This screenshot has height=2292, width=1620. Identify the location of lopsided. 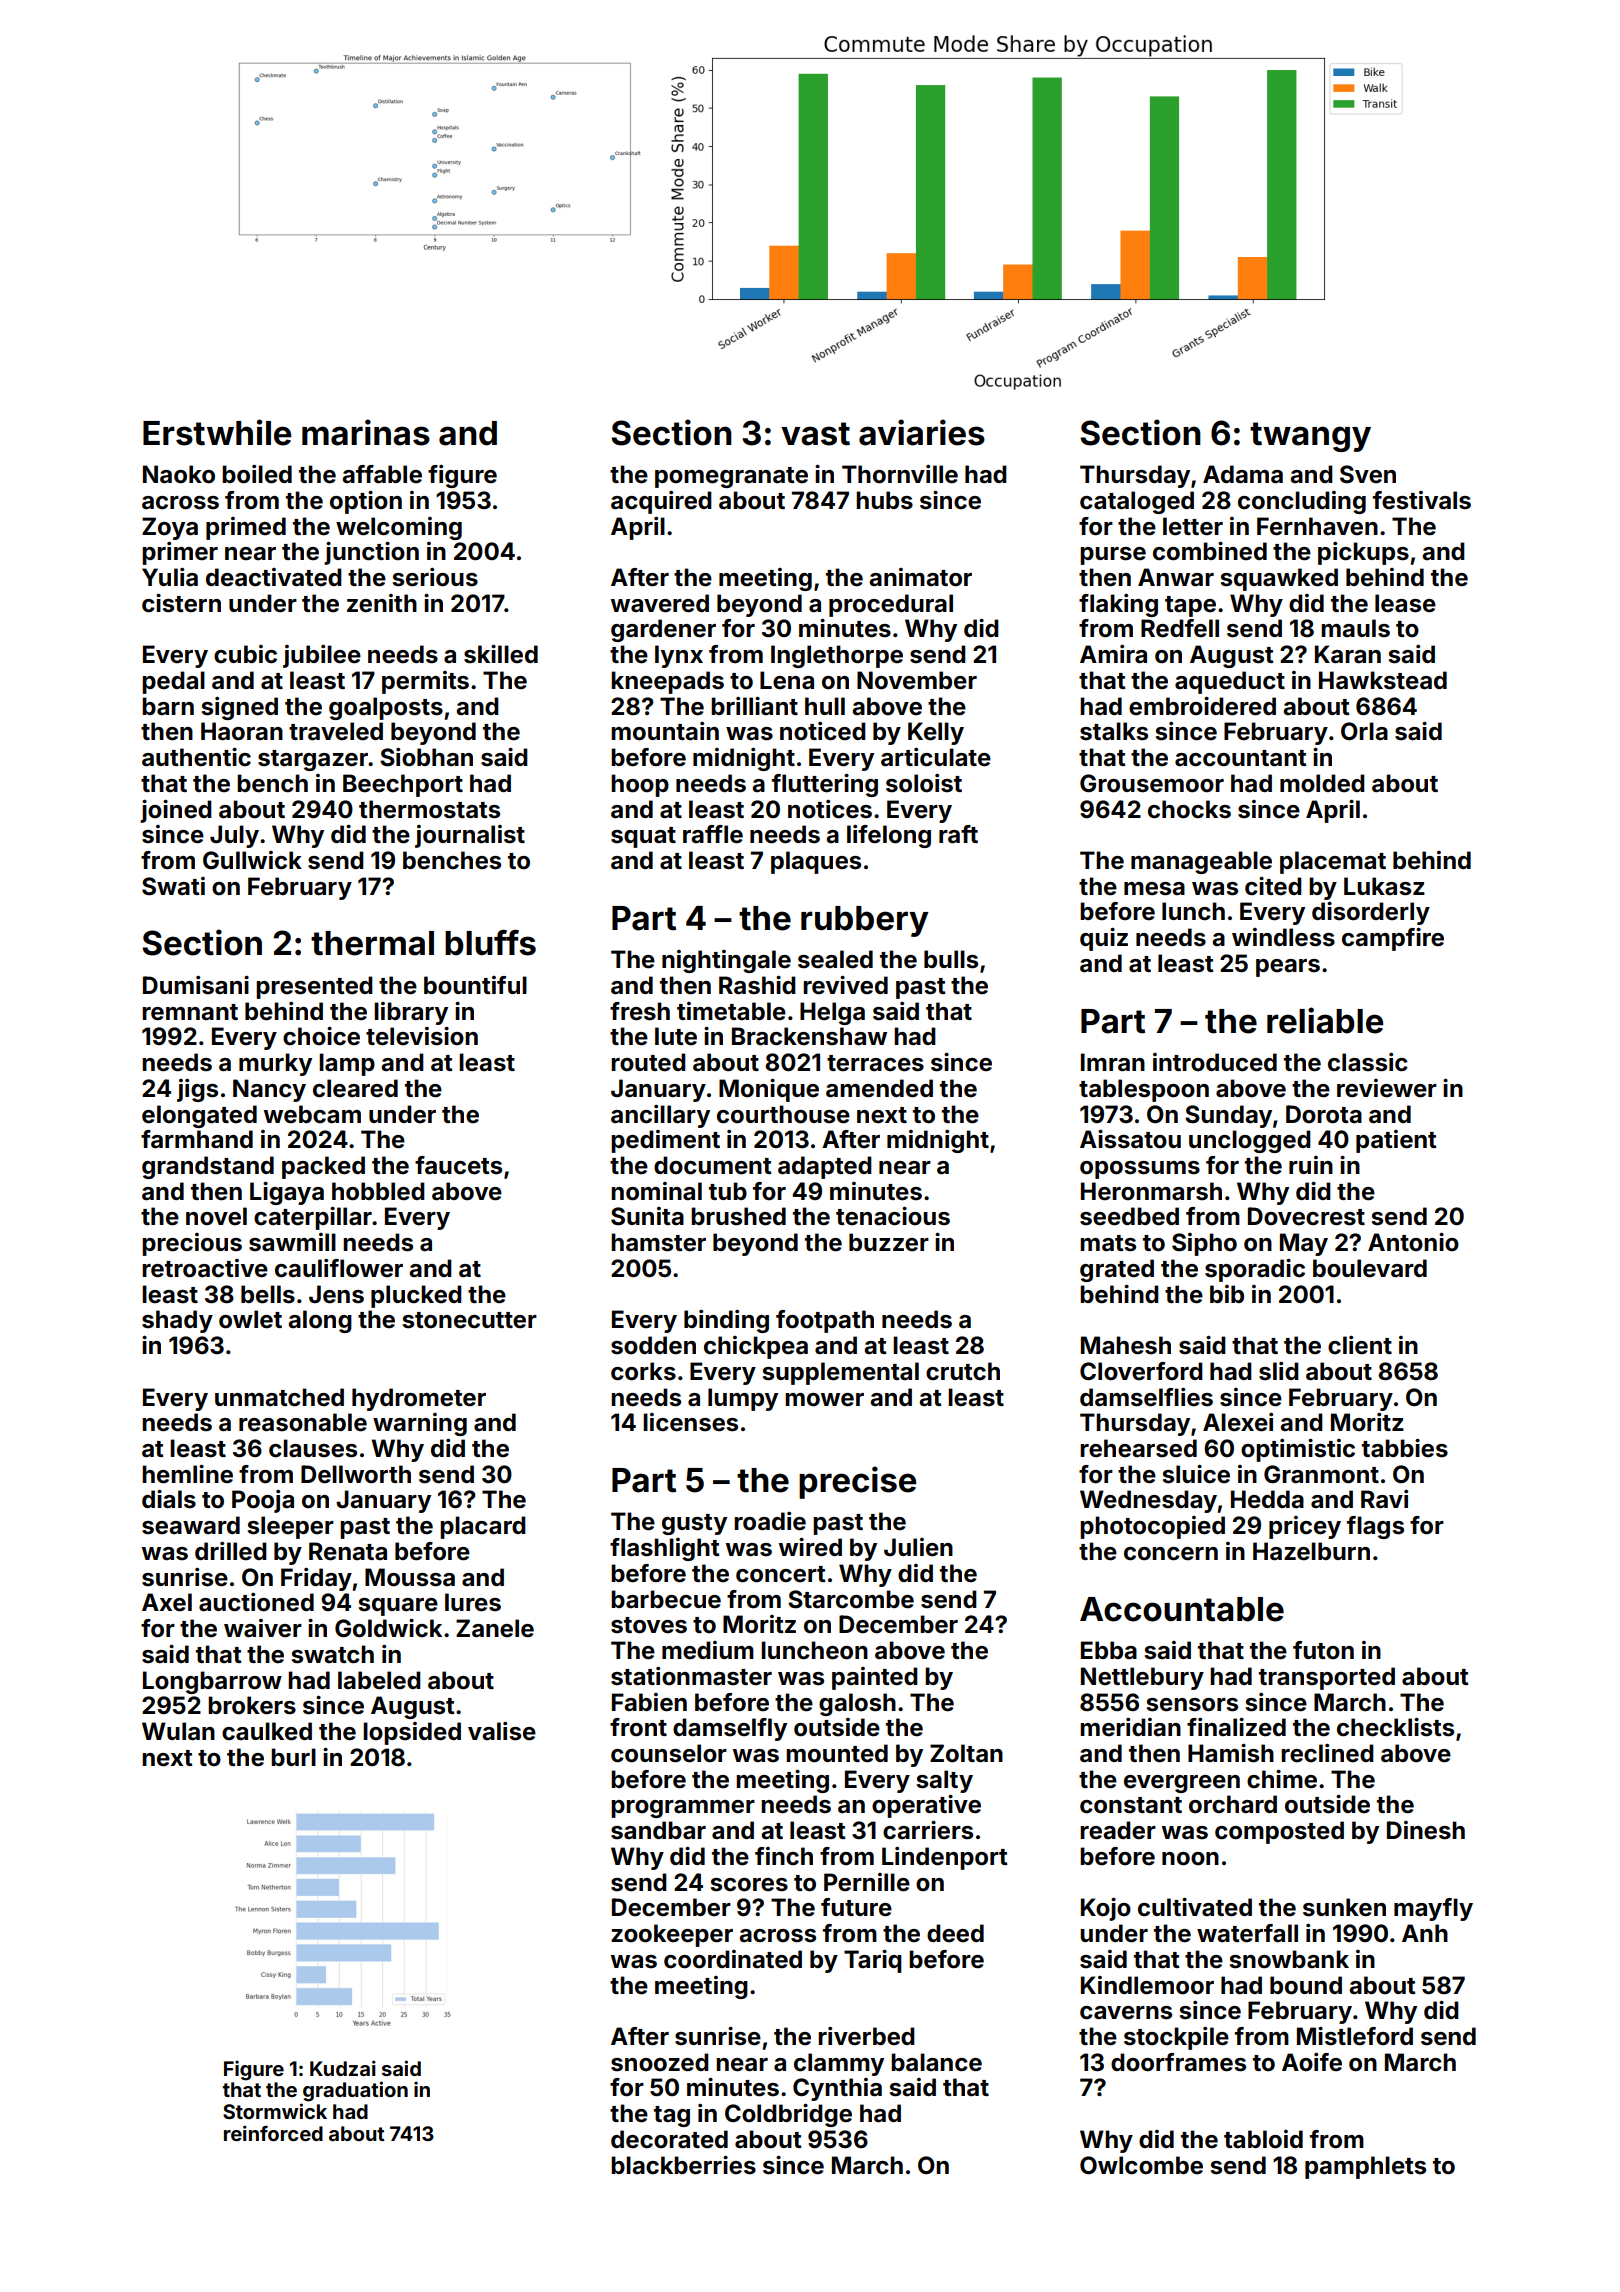
(412, 1733).
